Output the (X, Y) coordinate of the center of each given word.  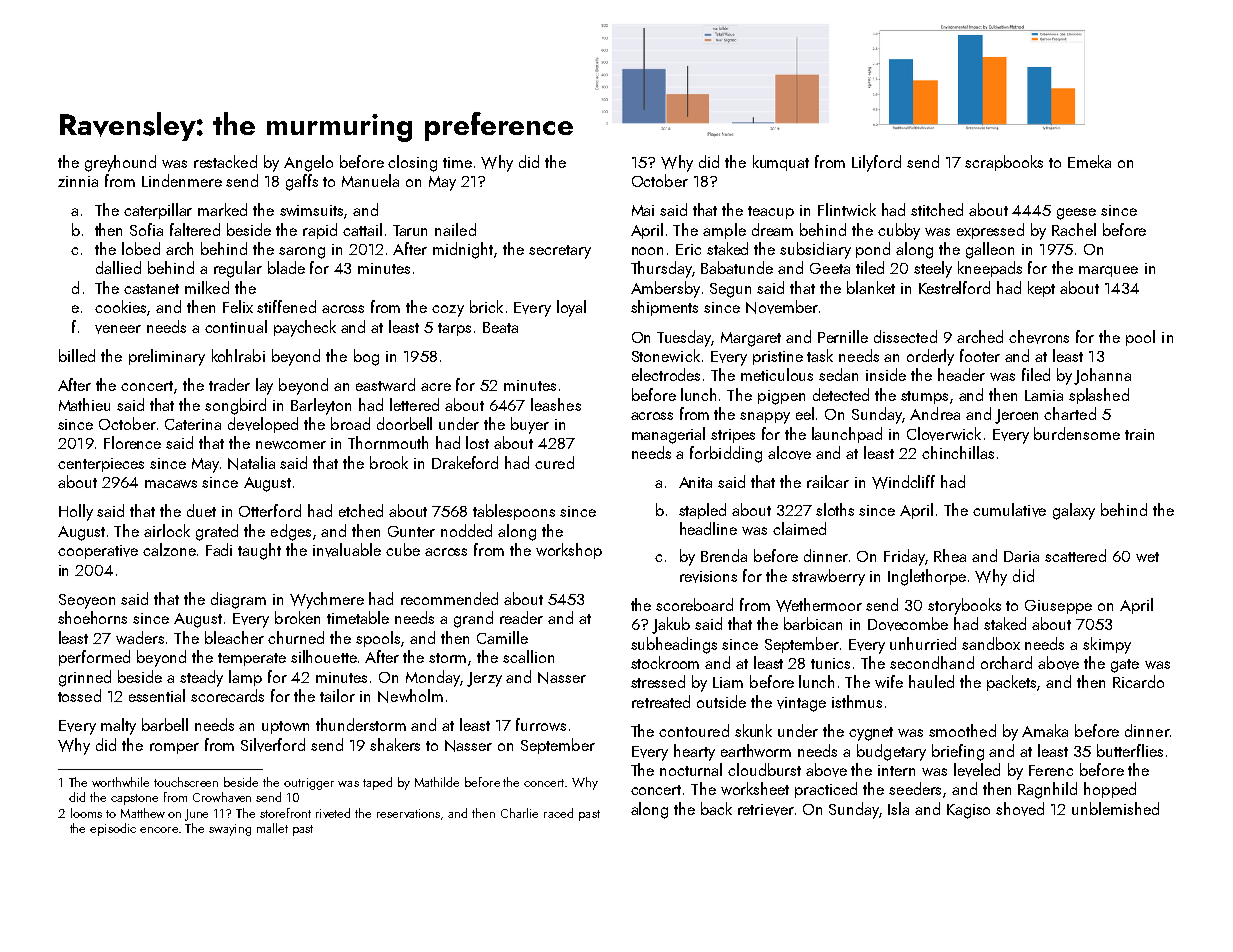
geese (1076, 214)
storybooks (964, 606)
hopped (1110, 790)
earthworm (756, 750)
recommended (449, 598)
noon (647, 251)
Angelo (308, 163)
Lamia (1044, 395)
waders (140, 637)
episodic (113, 829)
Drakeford (465, 462)
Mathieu (84, 404)
